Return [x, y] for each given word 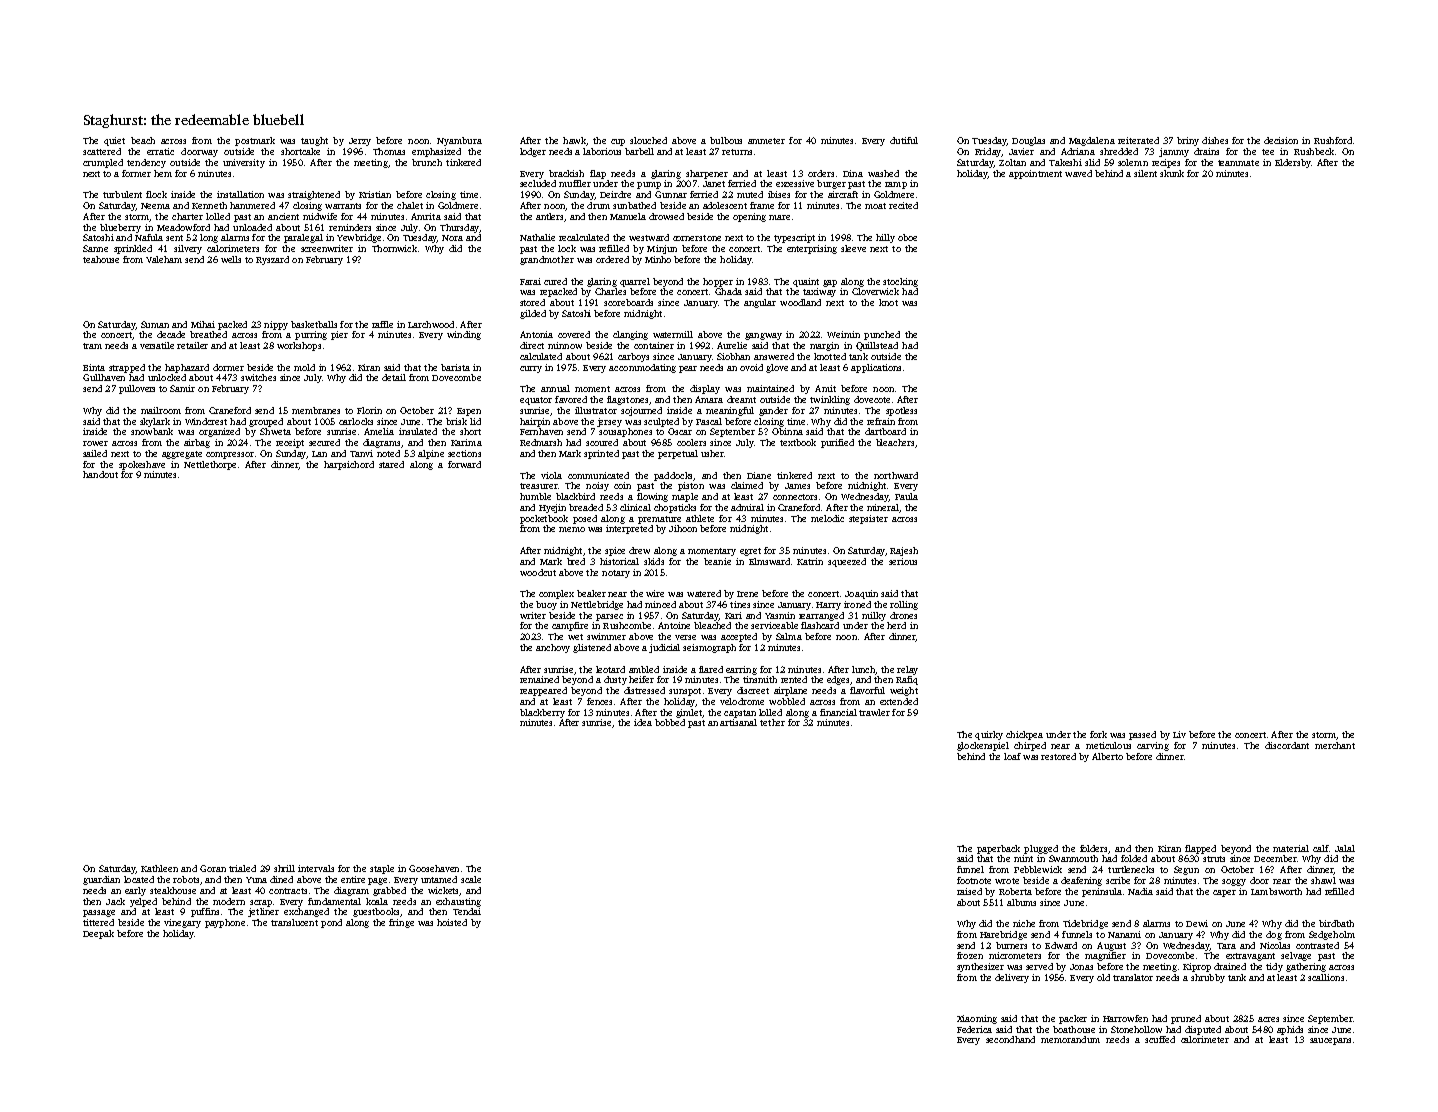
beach [143, 140]
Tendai [467, 911]
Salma [789, 636]
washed [883, 173]
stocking [900, 282]
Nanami [1124, 934]
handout [100, 474]
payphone [225, 923]
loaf [1012, 756]
